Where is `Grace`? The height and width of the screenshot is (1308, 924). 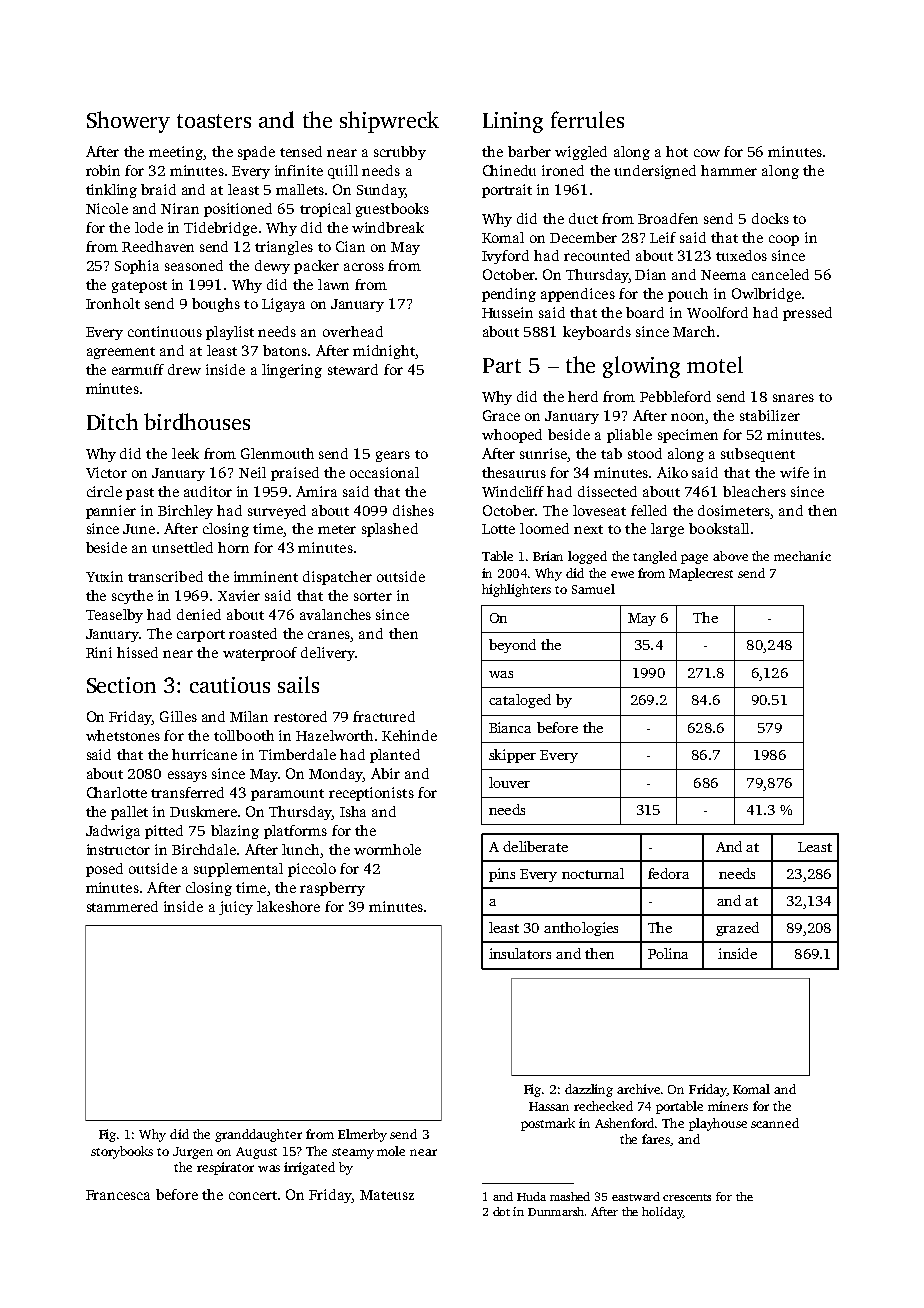 Grace is located at coordinates (501, 415).
